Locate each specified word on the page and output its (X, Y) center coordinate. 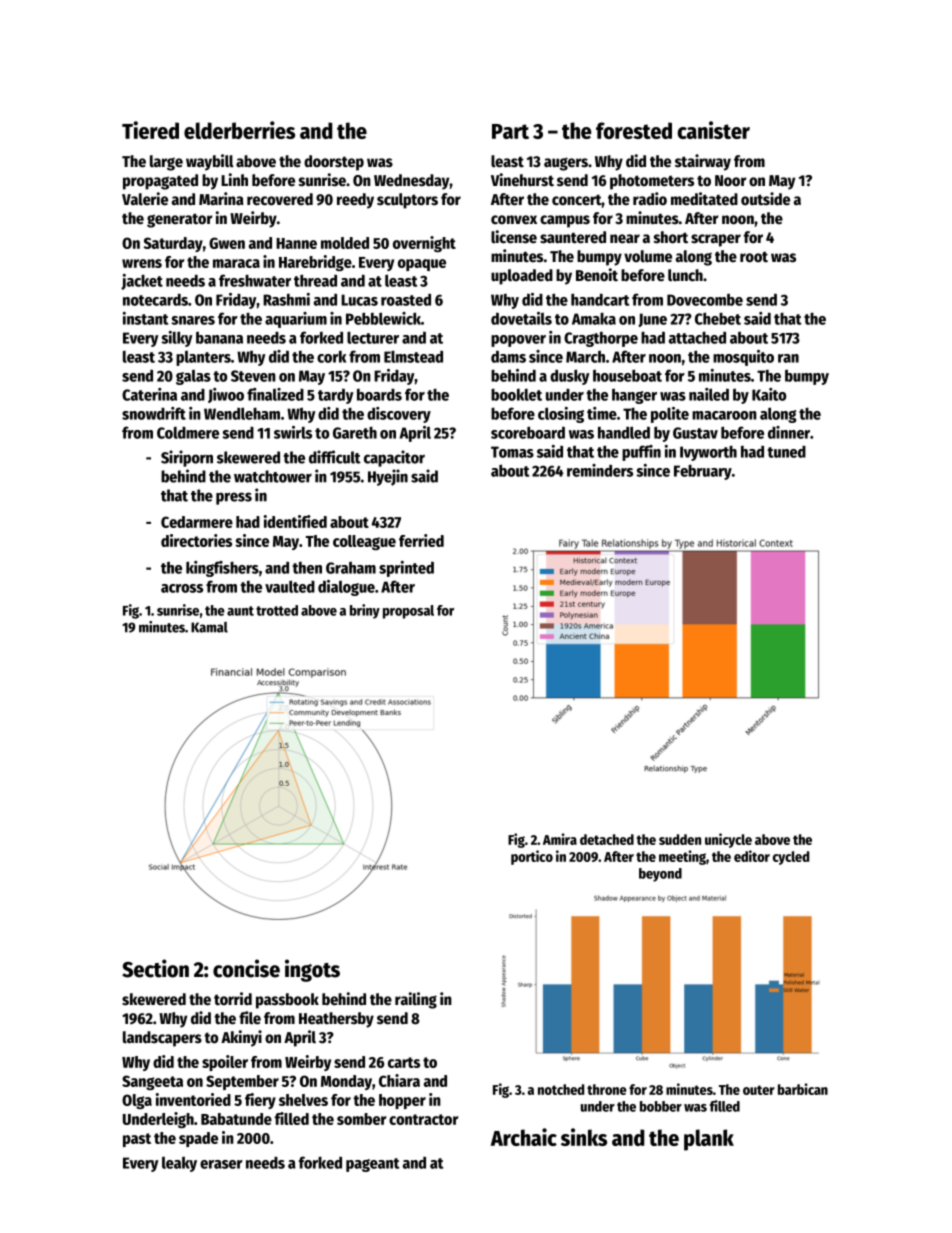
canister (713, 130)
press (234, 498)
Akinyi (241, 1038)
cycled (791, 858)
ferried (421, 540)
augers (566, 164)
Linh (234, 179)
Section (155, 968)
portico (532, 857)
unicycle (728, 840)
